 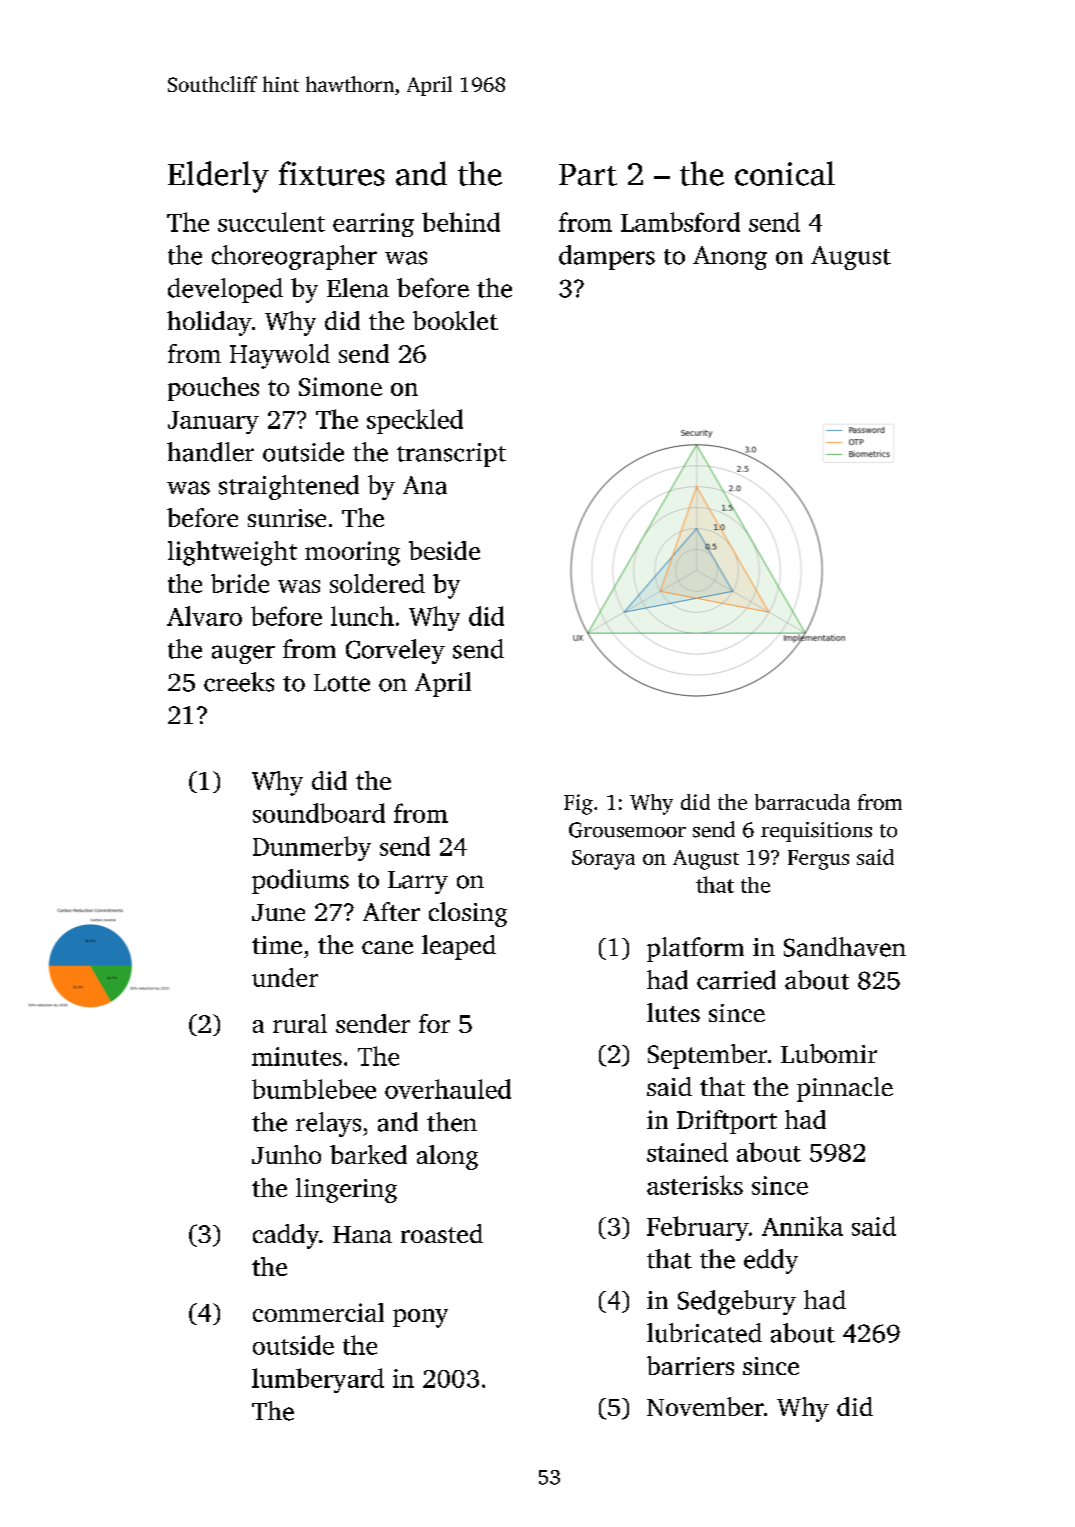 What do you see at coordinates (785, 173) in the image?
I see `conical` at bounding box center [785, 173].
